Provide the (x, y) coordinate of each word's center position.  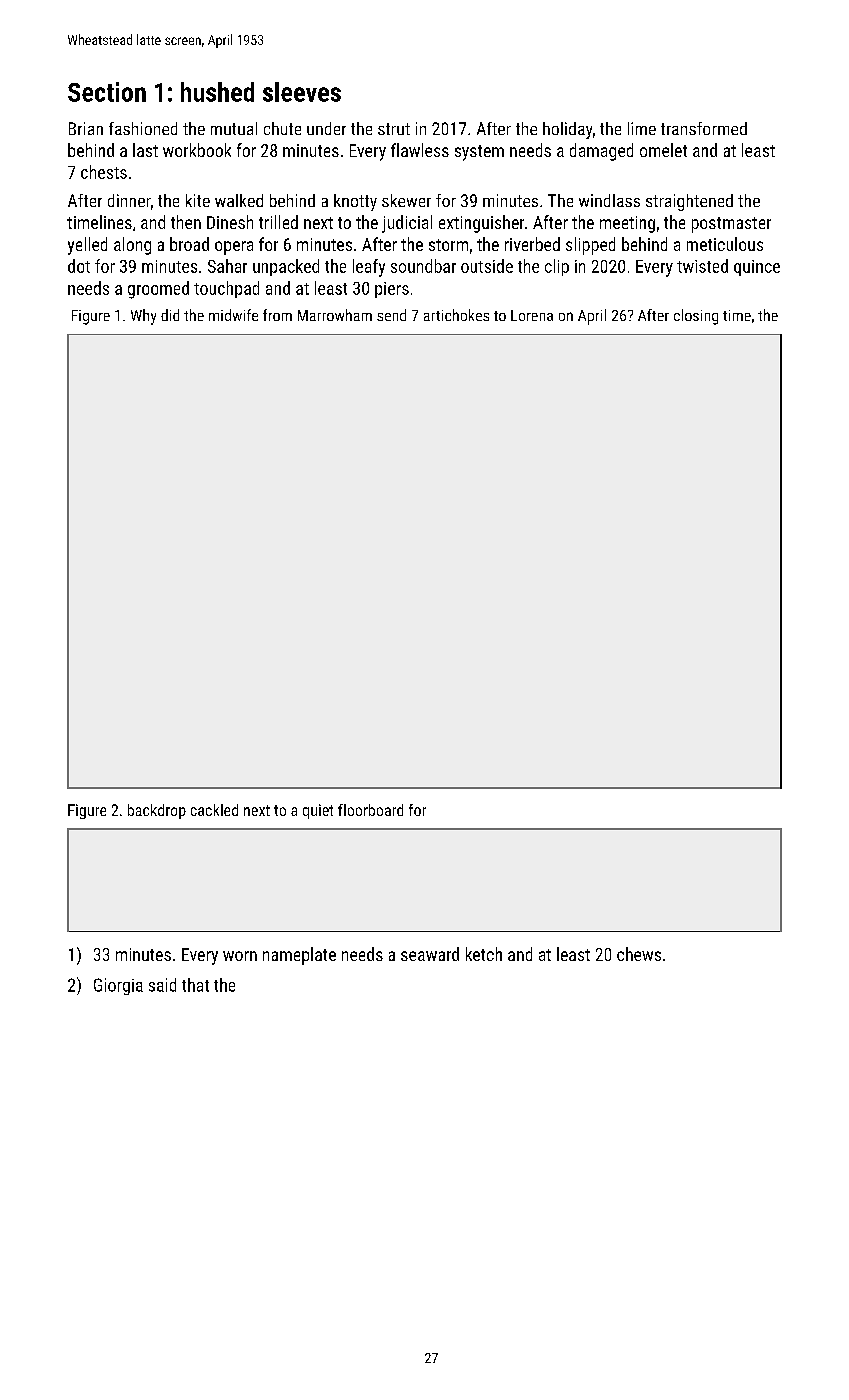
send (391, 315)
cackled (214, 810)
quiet (318, 811)
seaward (430, 954)
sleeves (302, 92)
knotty (355, 202)
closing (696, 317)
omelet (663, 150)
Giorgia (118, 986)
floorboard (370, 810)
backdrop (157, 811)
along (132, 246)
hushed (217, 92)
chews (639, 954)
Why (143, 317)
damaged (601, 152)
